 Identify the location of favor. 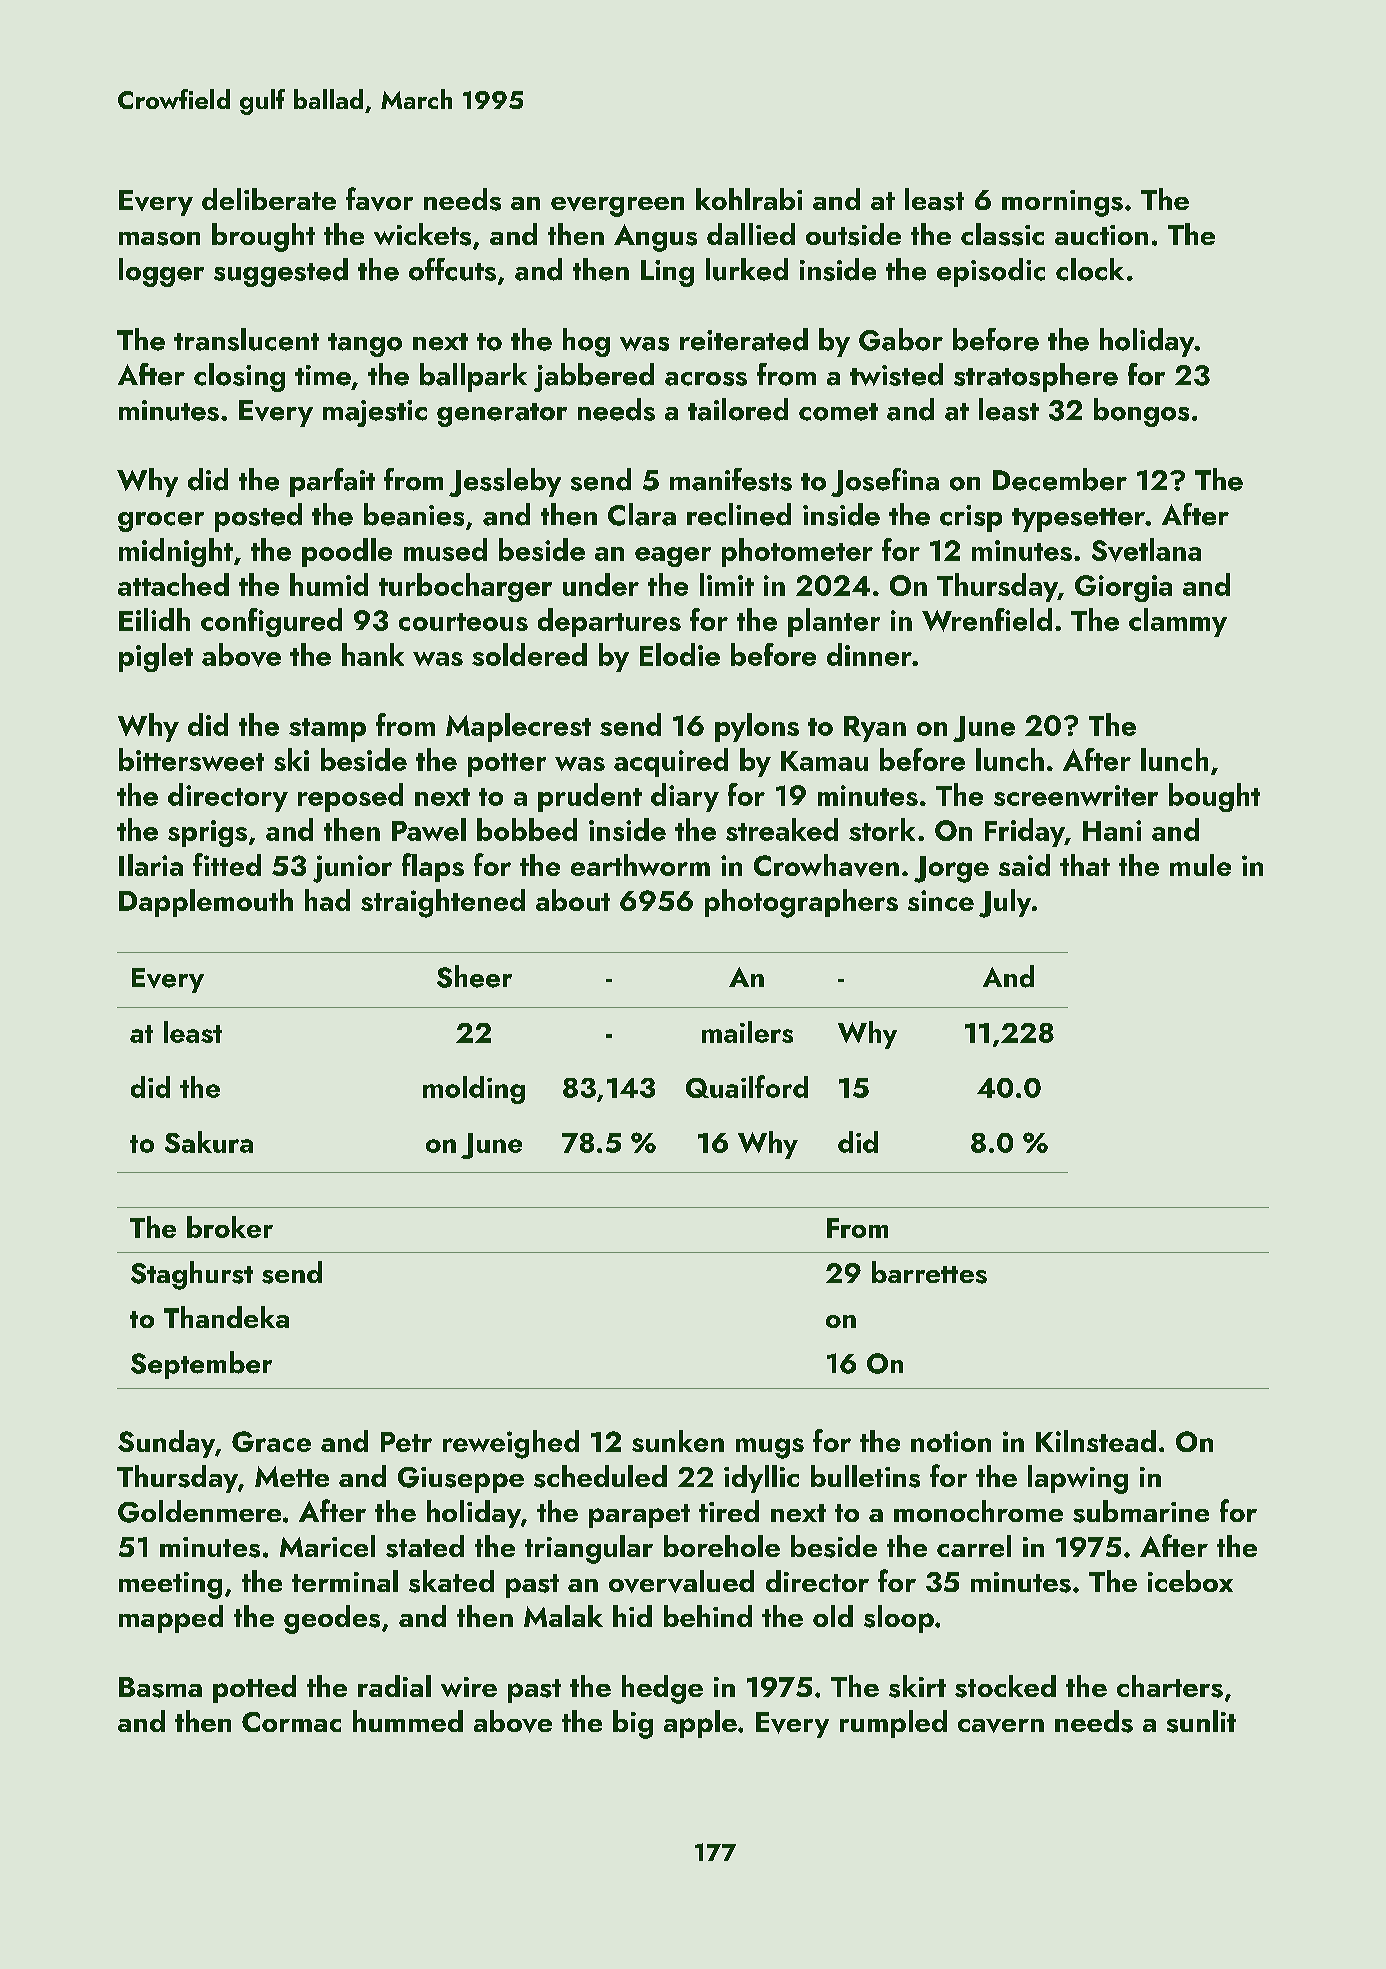
(379, 199).
